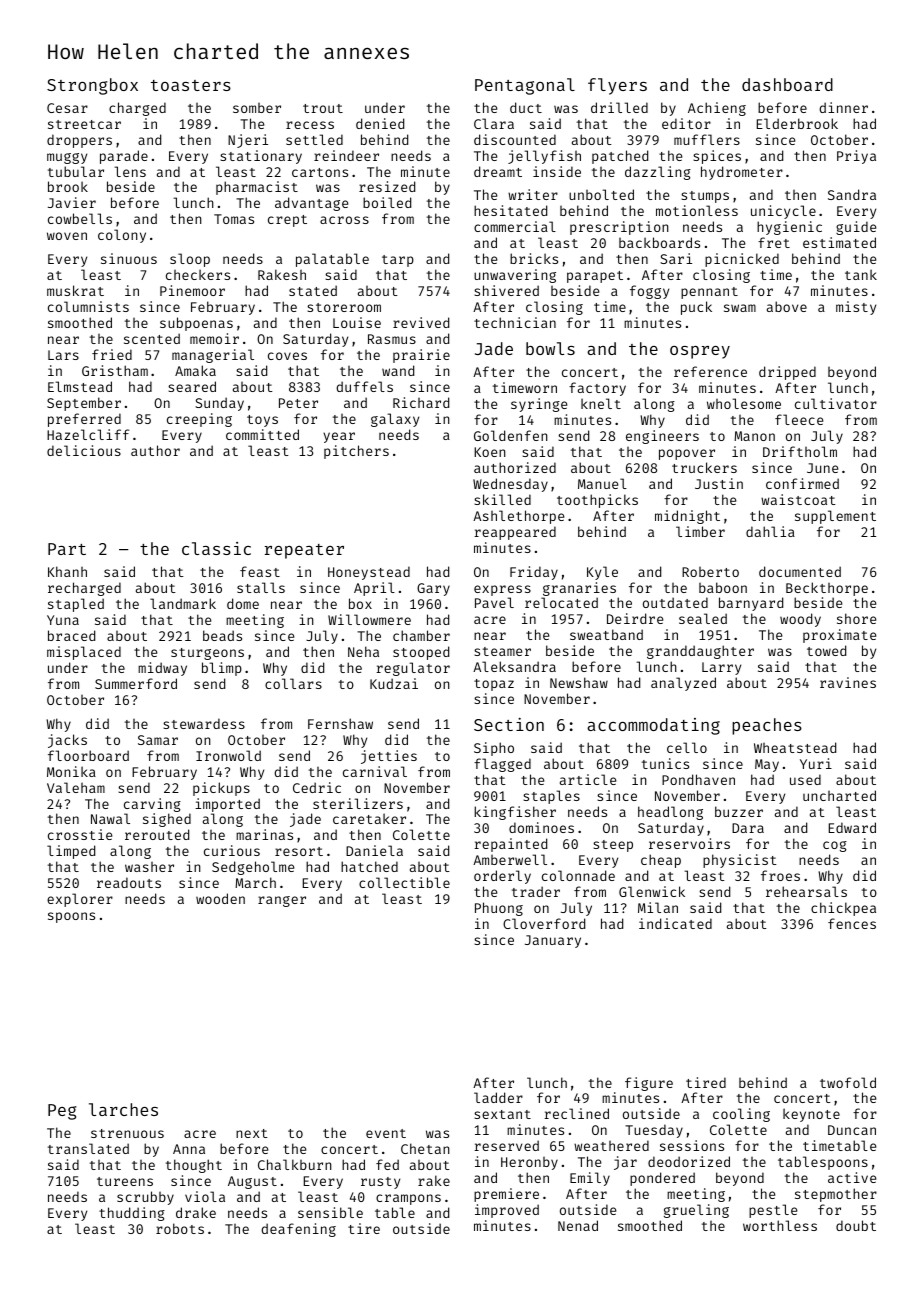  Describe the element at coordinates (839, 242) in the document. I see `estimated` at that location.
